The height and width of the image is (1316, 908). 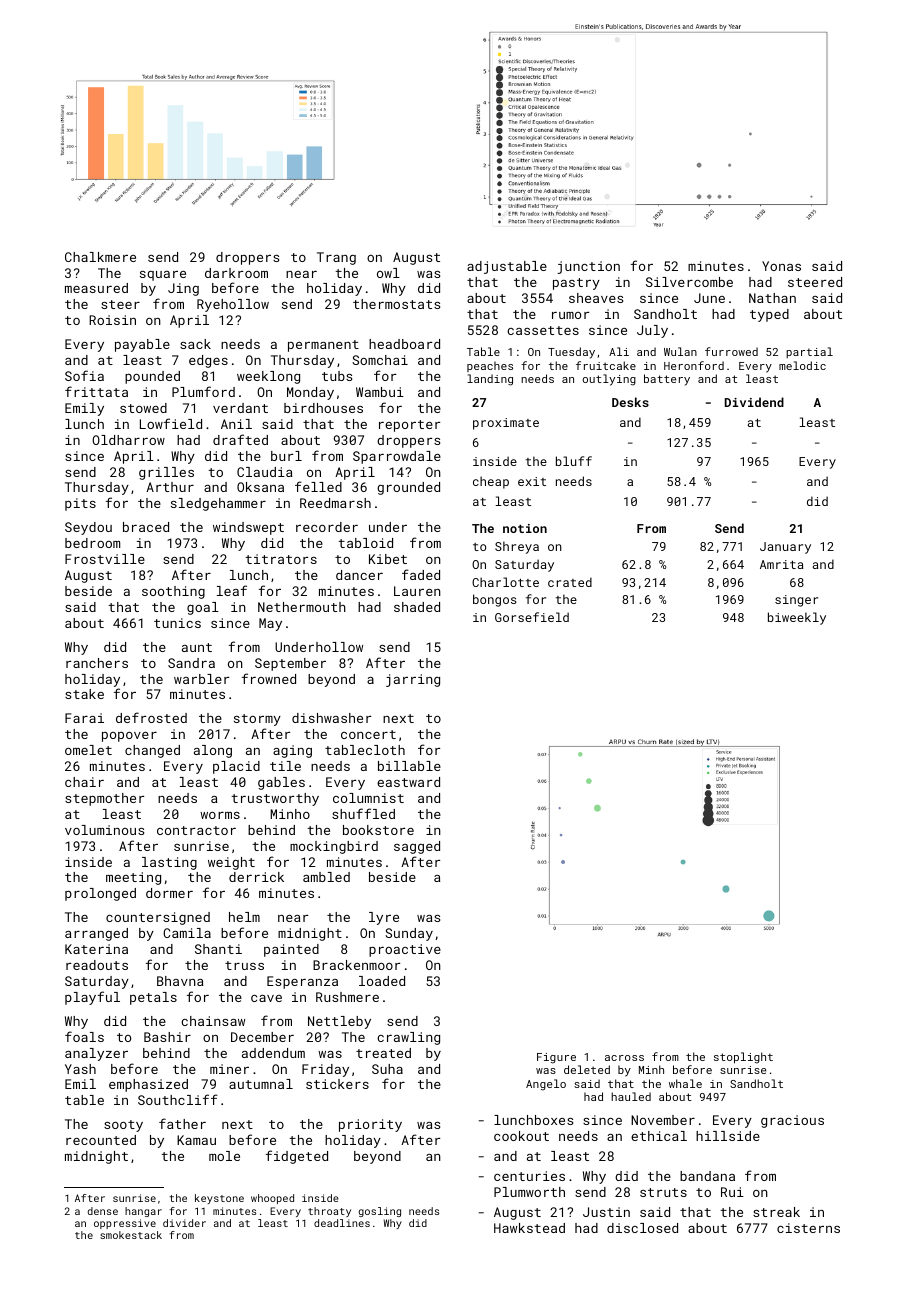 I want to click on bongos, so click(x=495, y=600).
